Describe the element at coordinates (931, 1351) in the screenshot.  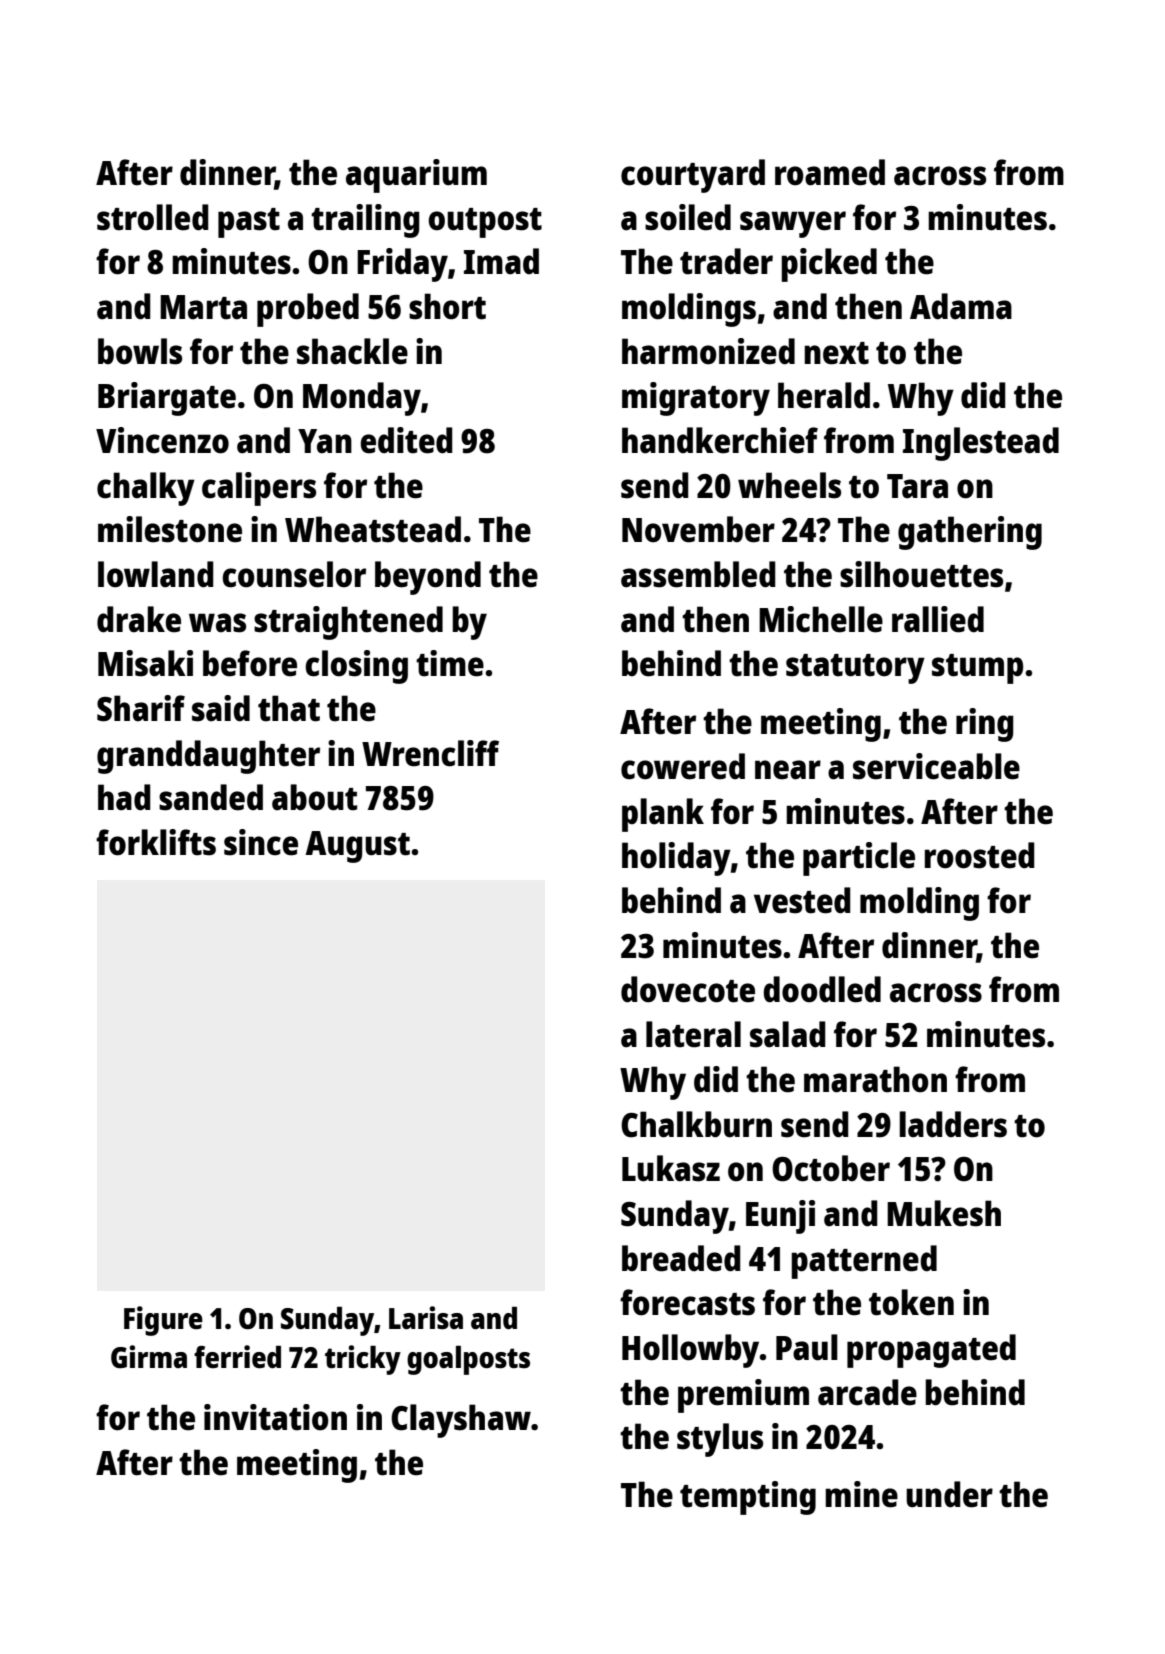
I see `propagated` at that location.
